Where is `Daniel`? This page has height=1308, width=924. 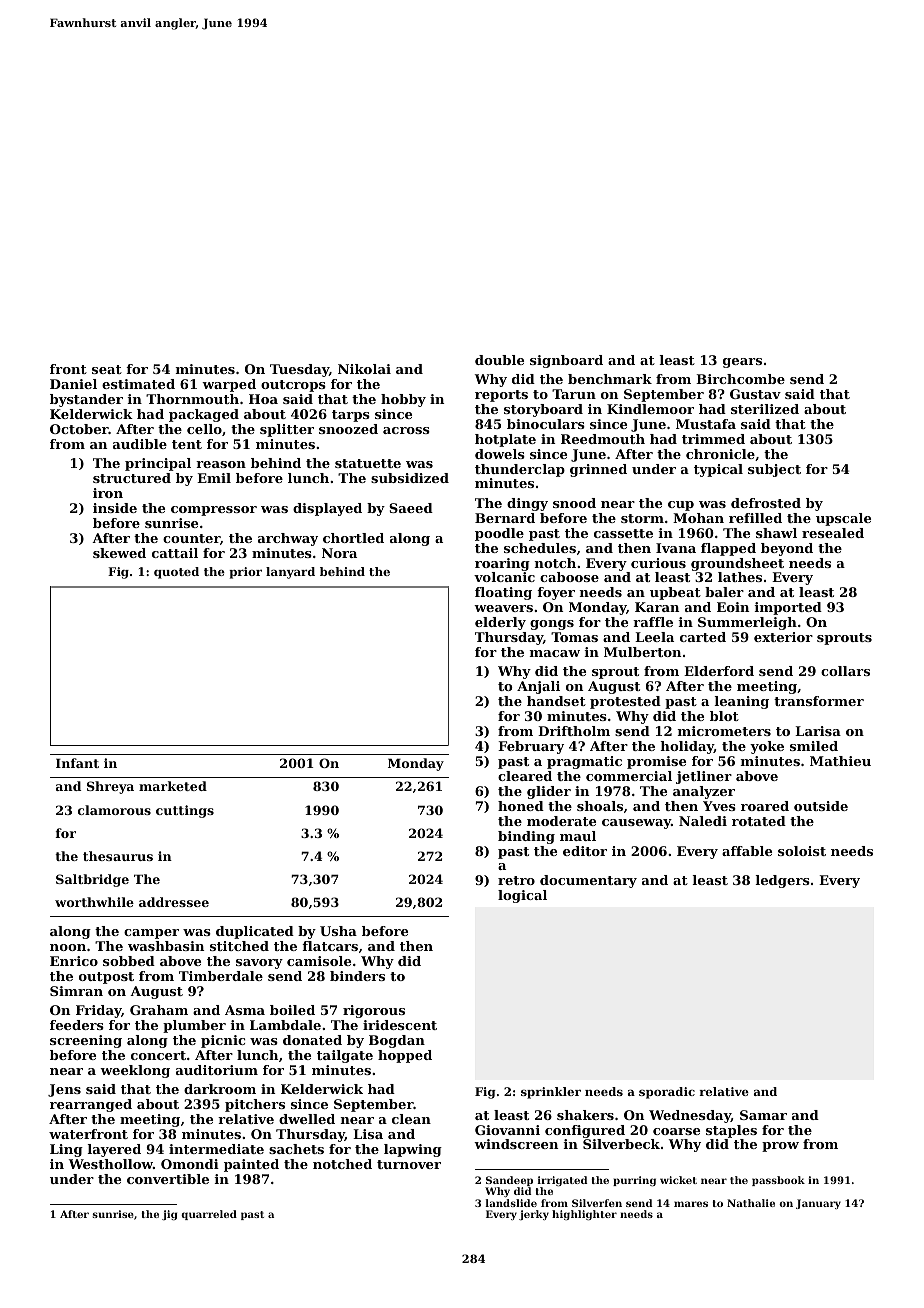
Daniel is located at coordinates (73, 384).
